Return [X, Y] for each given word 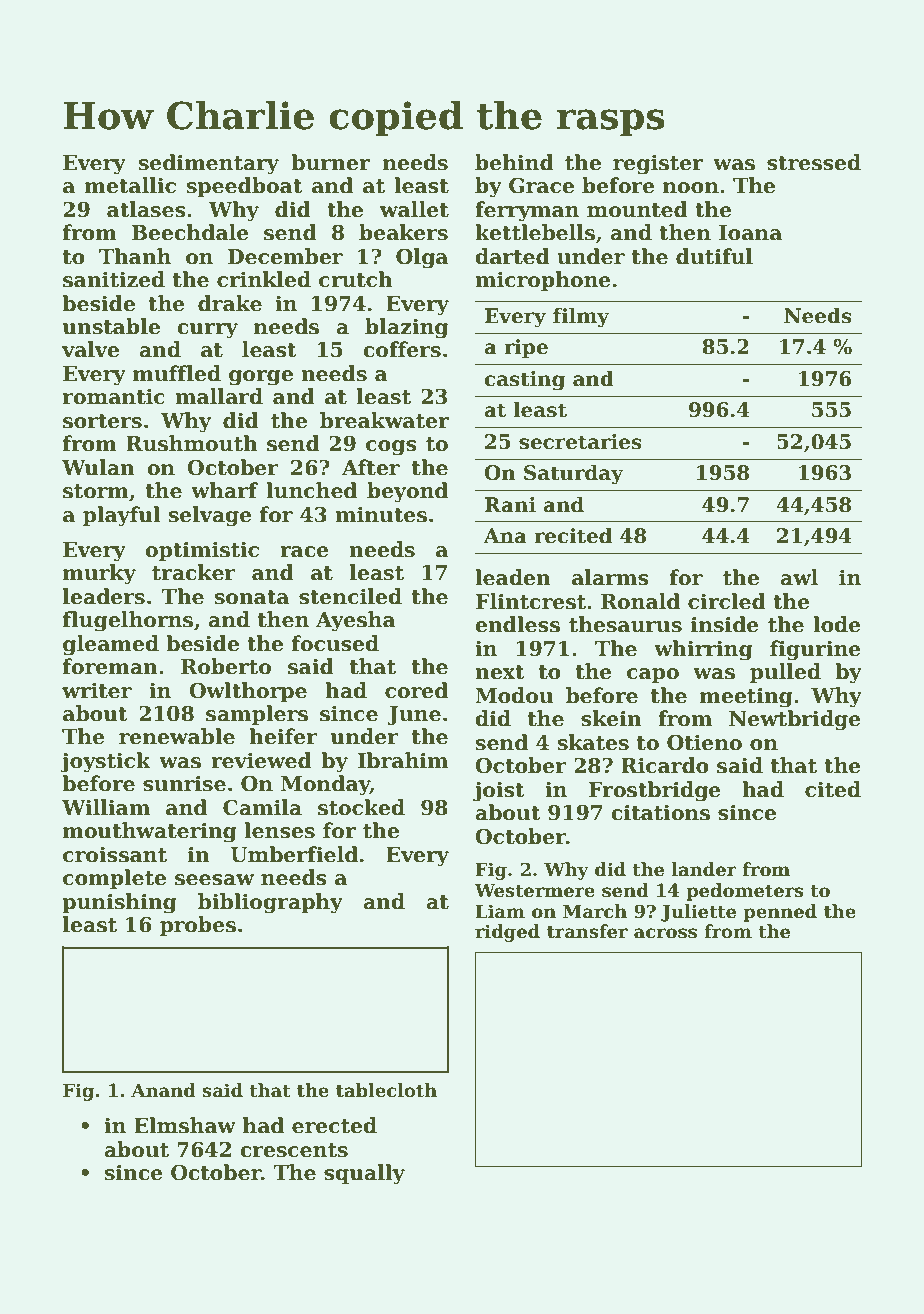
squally [364, 1174]
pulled [785, 673]
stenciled [350, 596]
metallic [130, 185]
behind [514, 162]
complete [114, 879]
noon [691, 188]
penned [780, 913]
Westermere [534, 891]
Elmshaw [185, 1125]
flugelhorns [128, 621]
